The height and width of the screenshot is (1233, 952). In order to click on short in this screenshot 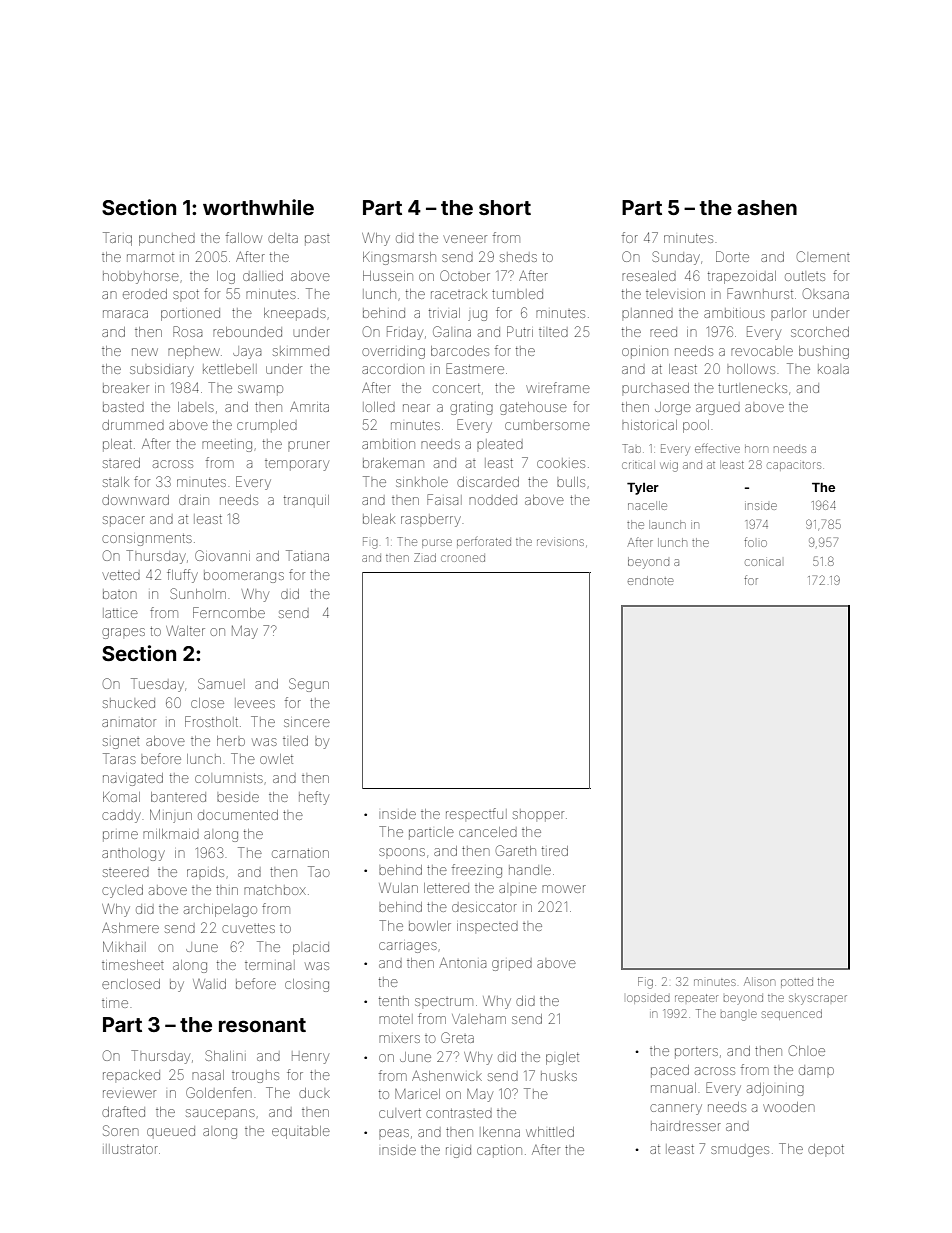, I will do `click(505, 207)`.
